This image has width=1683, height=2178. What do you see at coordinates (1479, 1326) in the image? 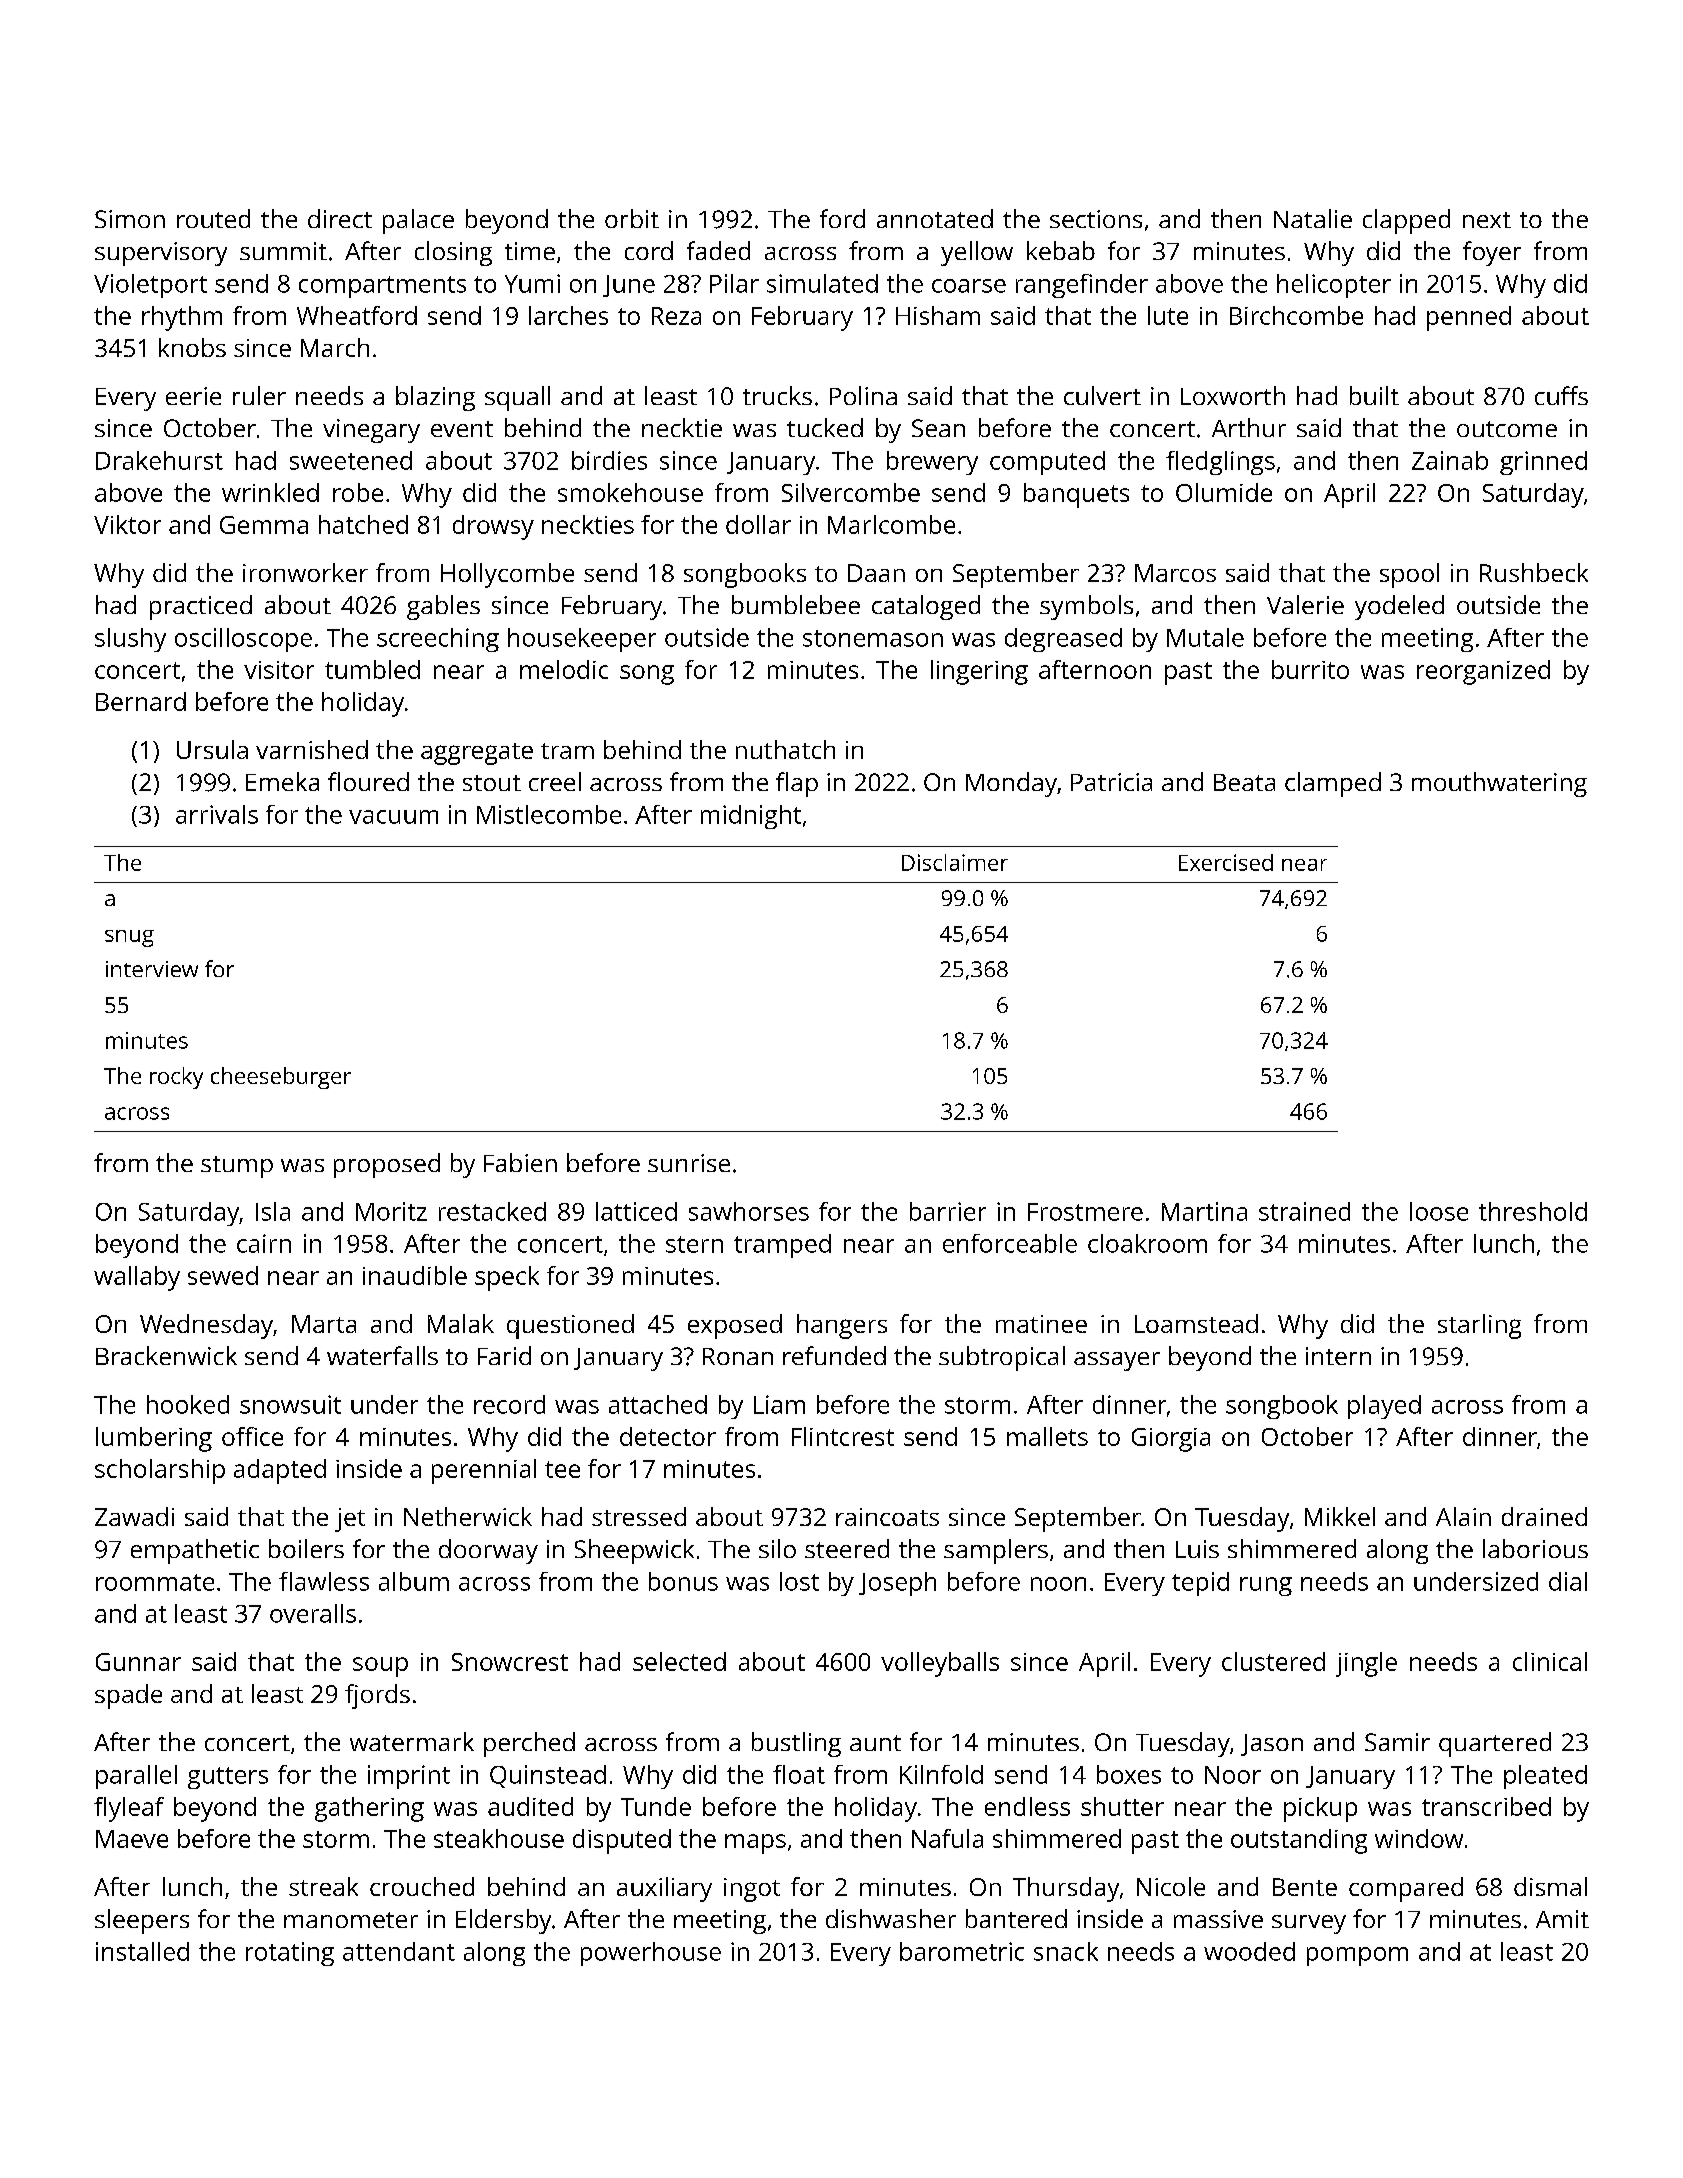
I see `starling` at bounding box center [1479, 1326].
